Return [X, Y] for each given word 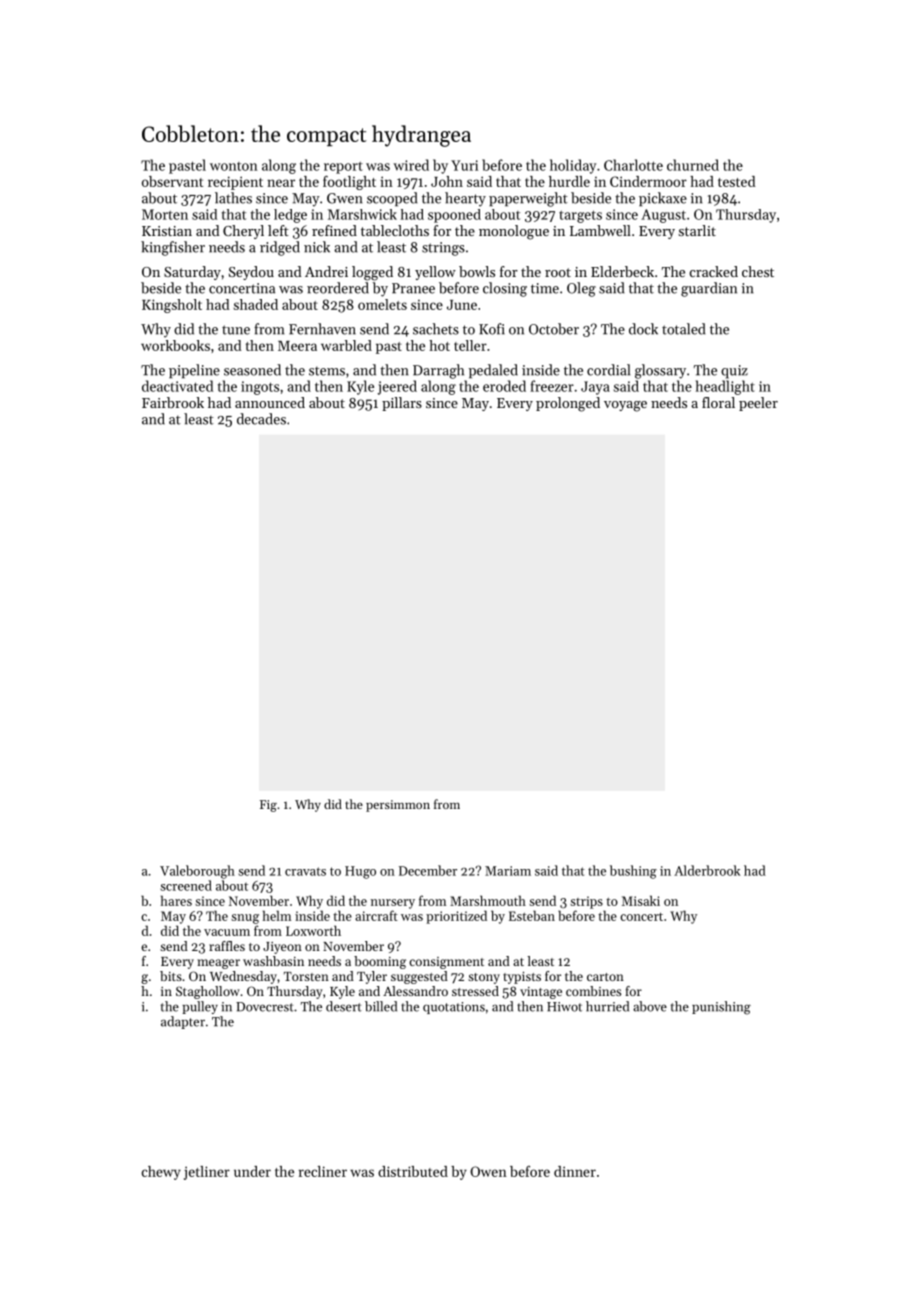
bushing [633, 872]
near [281, 183]
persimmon [398, 806]
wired [411, 165]
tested [737, 181]
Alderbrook [707, 870]
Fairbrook [173, 402]
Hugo [360, 872]
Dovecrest [265, 1007]
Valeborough [197, 872]
